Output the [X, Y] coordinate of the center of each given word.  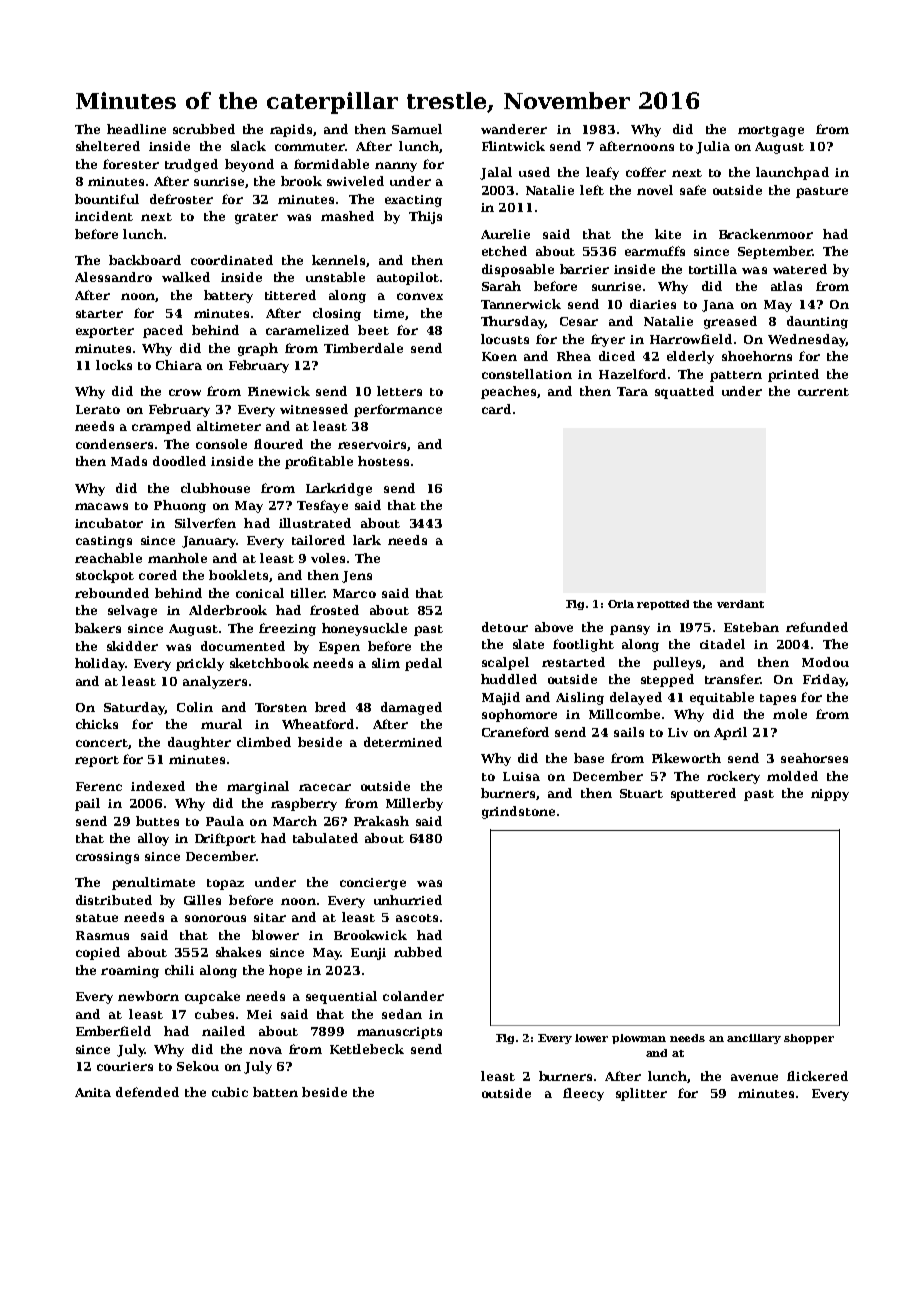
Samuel [417, 129]
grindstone [518, 812]
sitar [270, 917]
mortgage [771, 131]
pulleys [677, 663]
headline [136, 129]
